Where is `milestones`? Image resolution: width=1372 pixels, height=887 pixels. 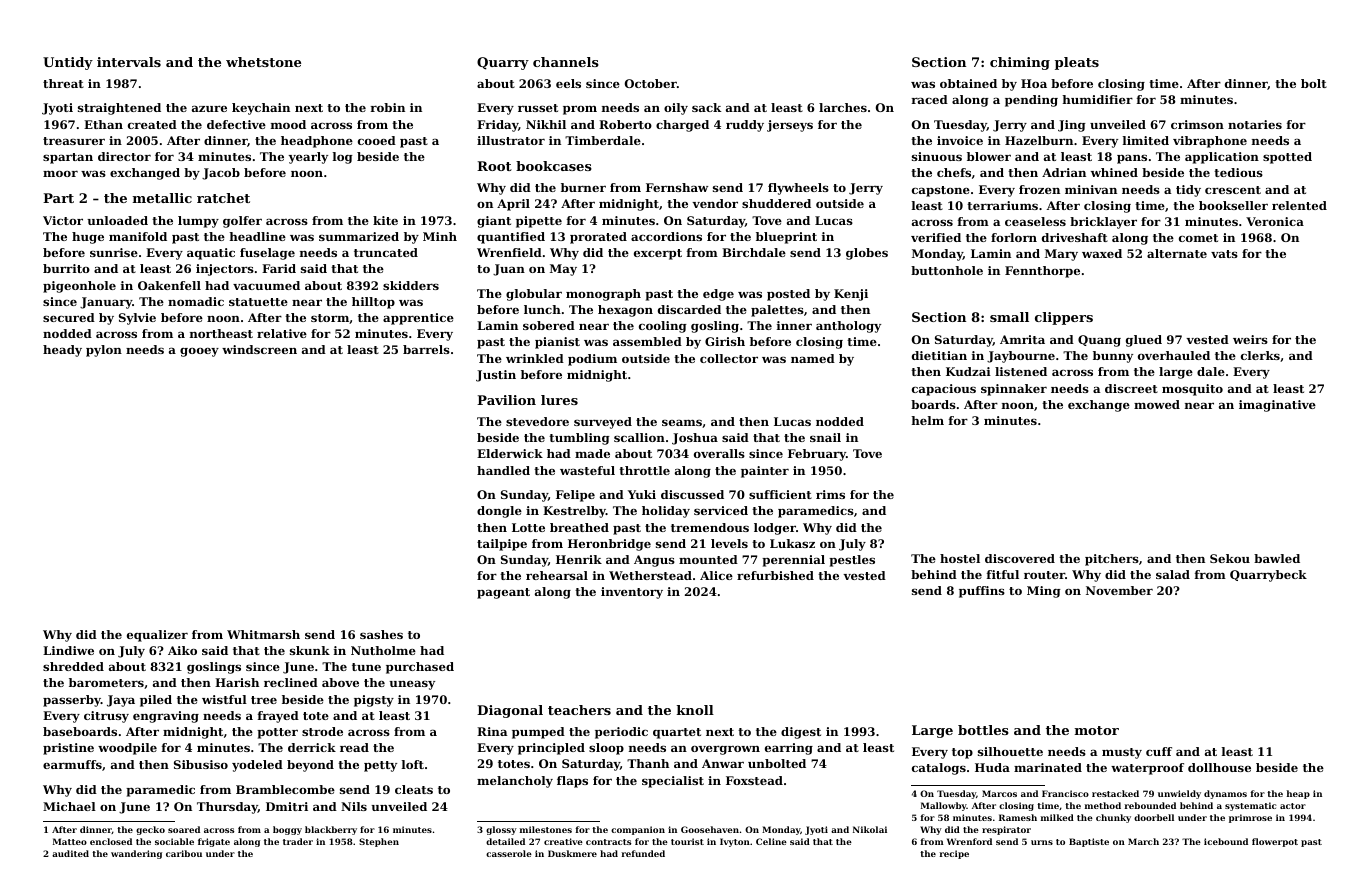
milestones is located at coordinates (546, 829).
